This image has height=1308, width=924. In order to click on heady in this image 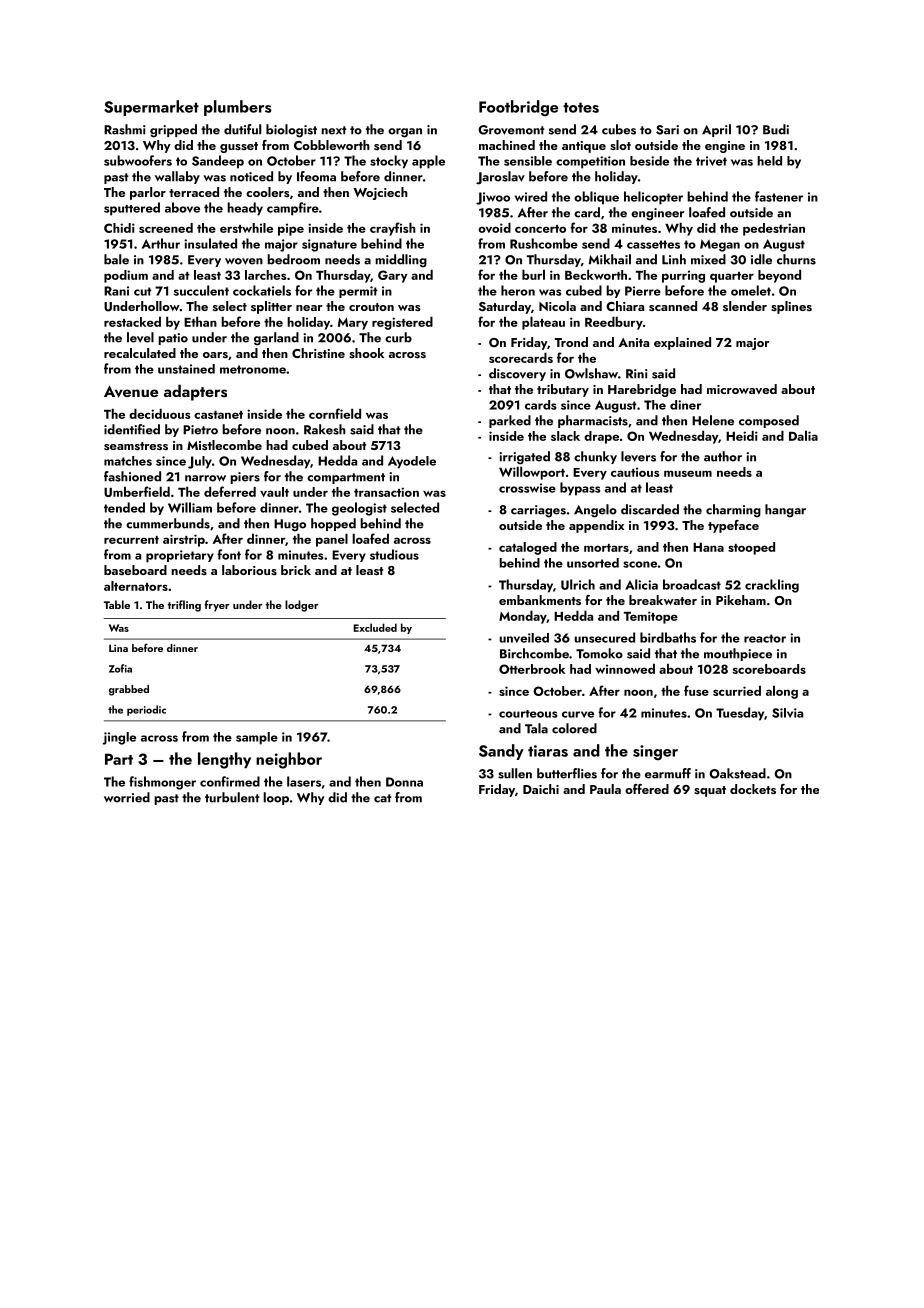, I will do `click(245, 209)`.
